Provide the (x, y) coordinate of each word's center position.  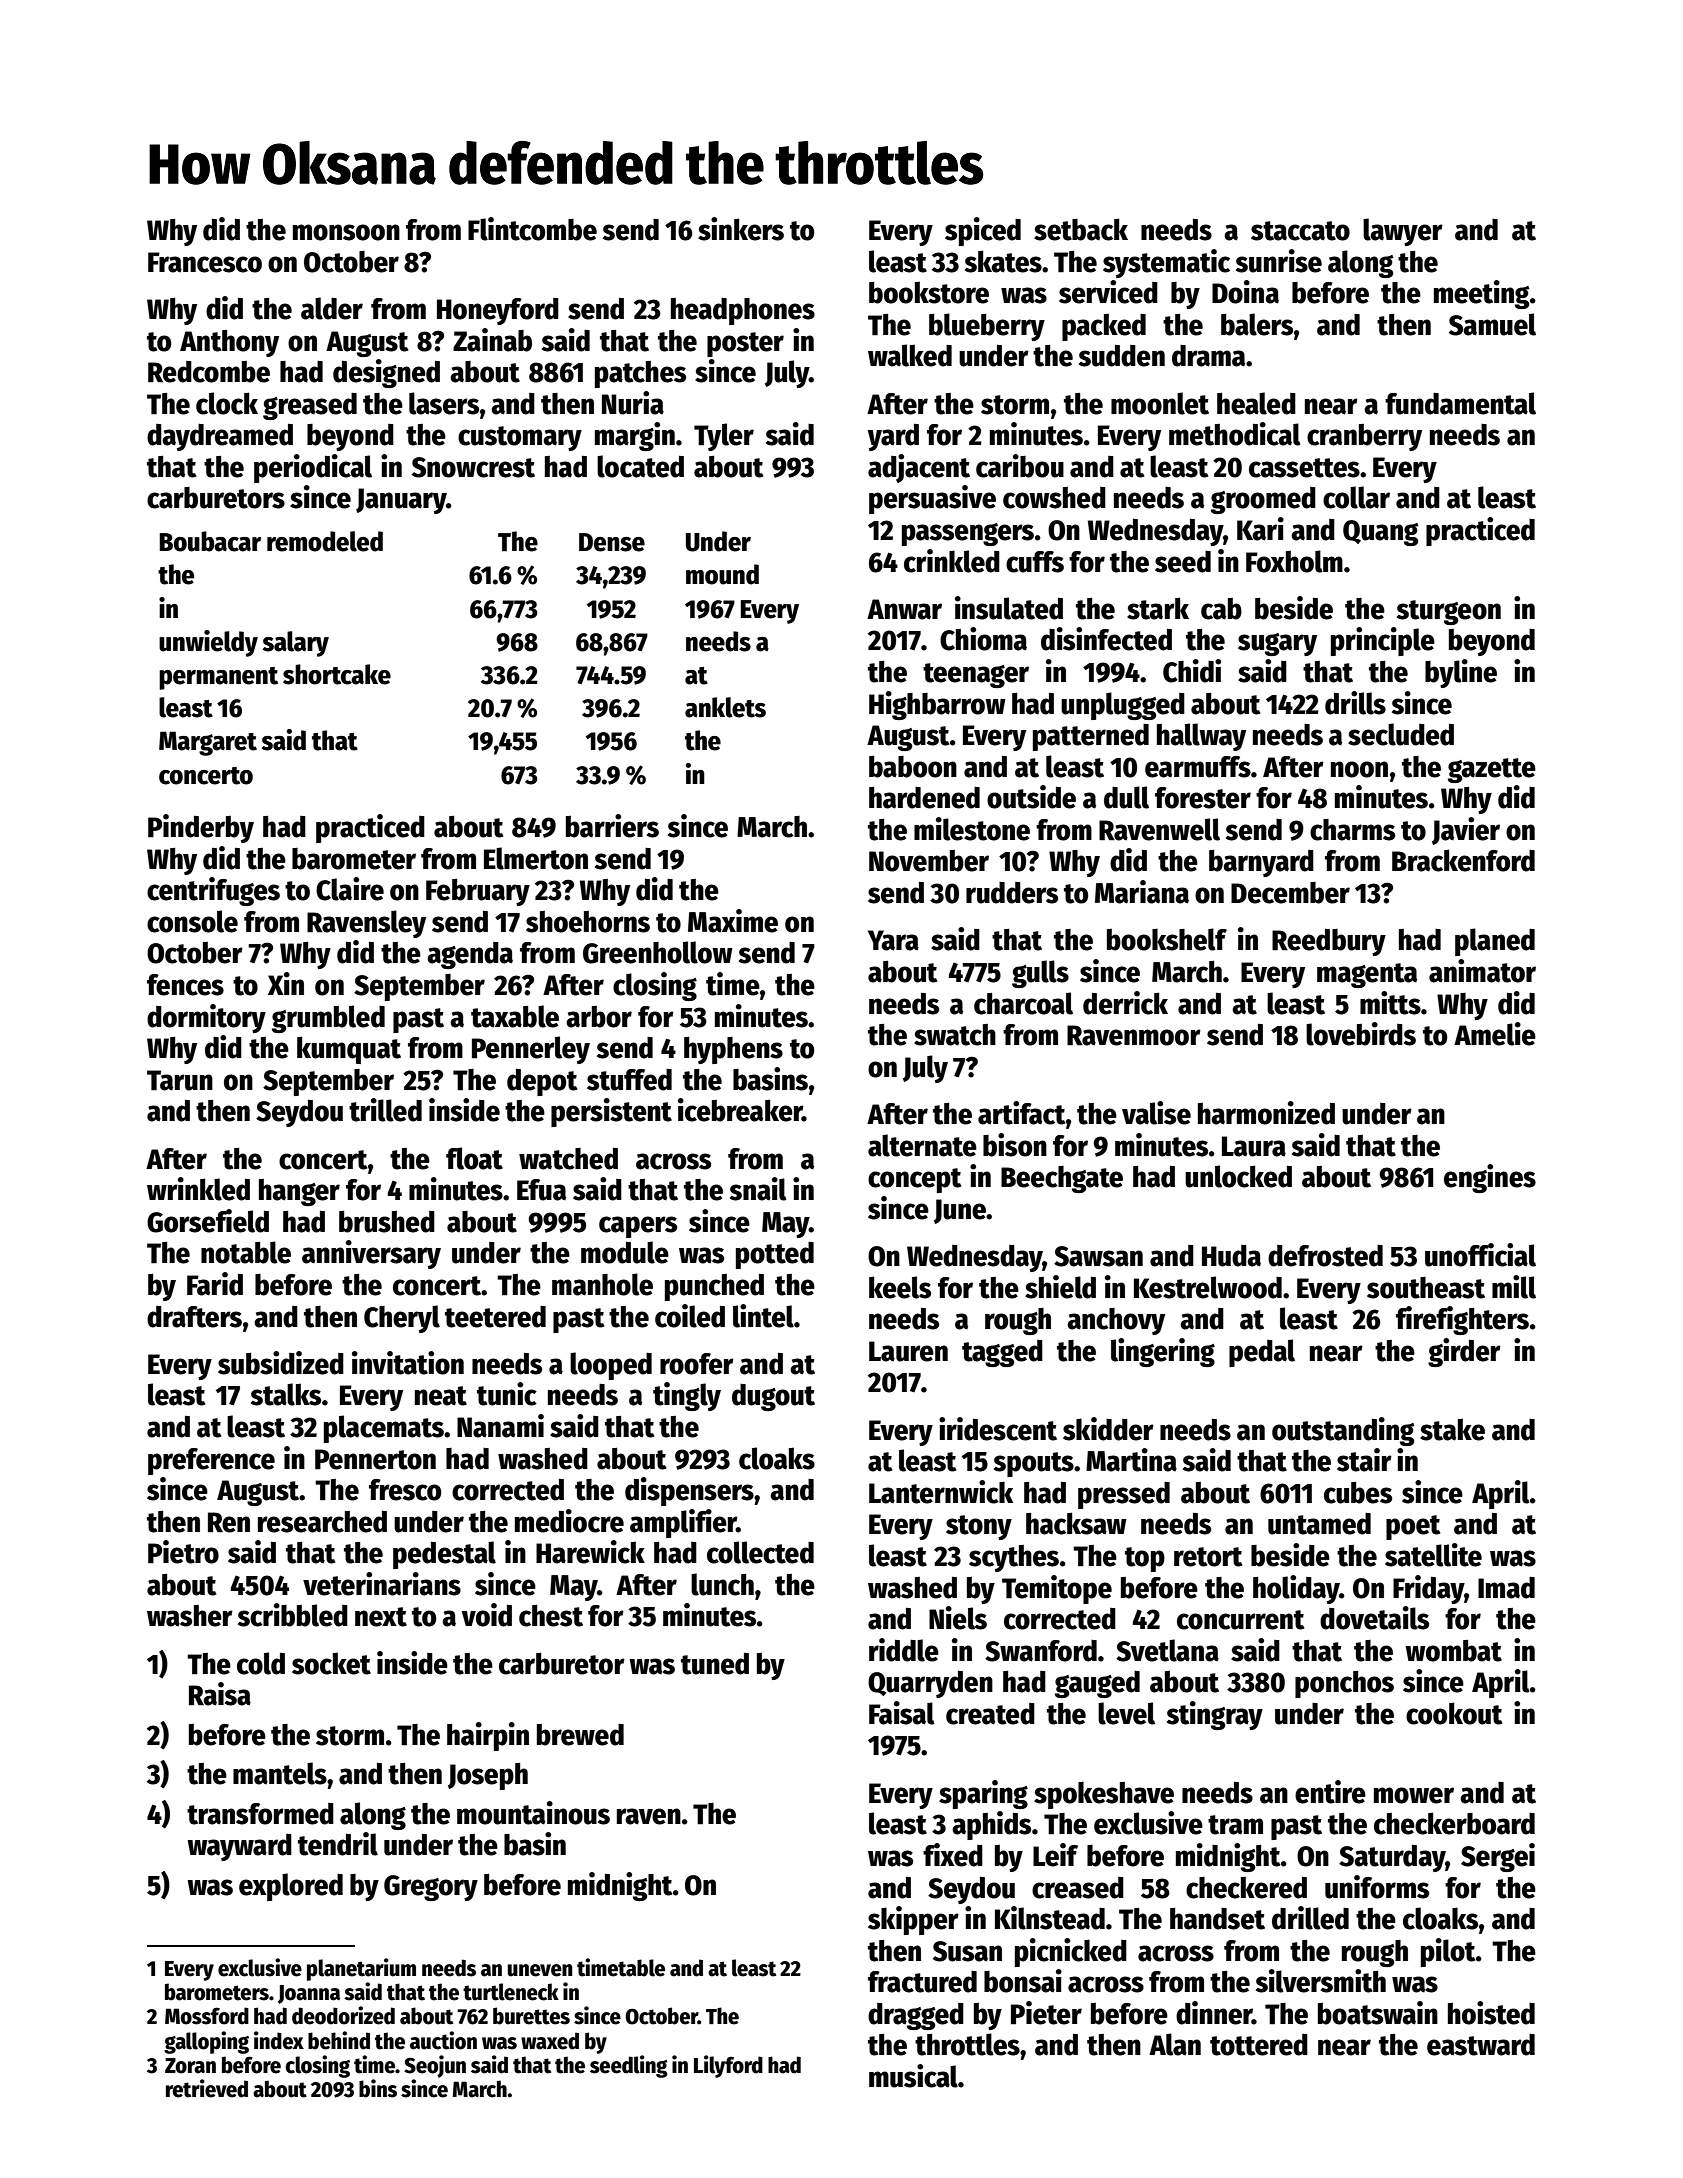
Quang (1381, 533)
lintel (763, 1316)
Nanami (500, 1426)
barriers (612, 826)
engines (1490, 1178)
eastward (1481, 2045)
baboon (913, 767)
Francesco (205, 262)
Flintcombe (532, 229)
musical (913, 2076)
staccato (1300, 231)
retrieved (207, 2088)
